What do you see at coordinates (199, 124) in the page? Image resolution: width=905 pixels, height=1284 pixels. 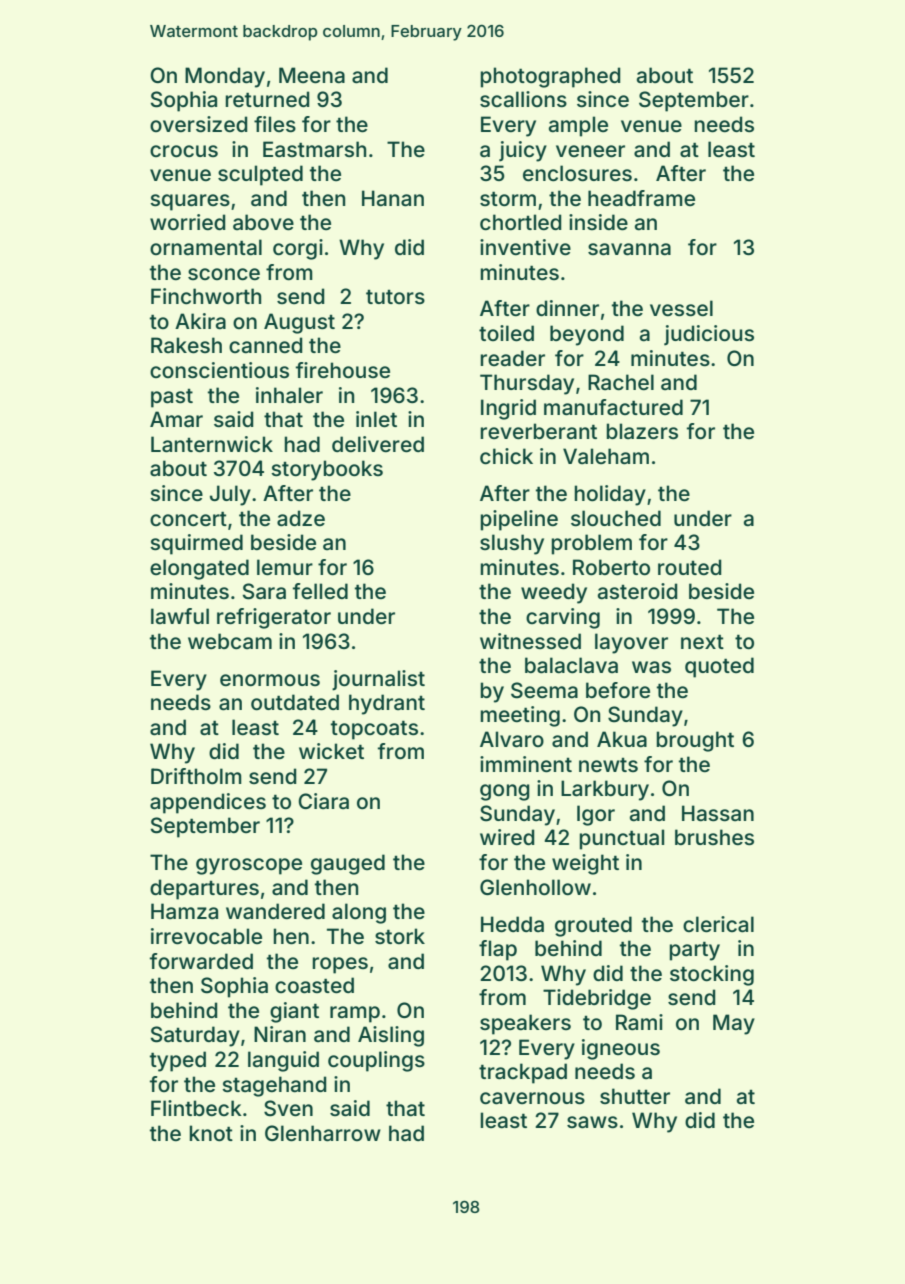 I see `oversized` at bounding box center [199, 124].
